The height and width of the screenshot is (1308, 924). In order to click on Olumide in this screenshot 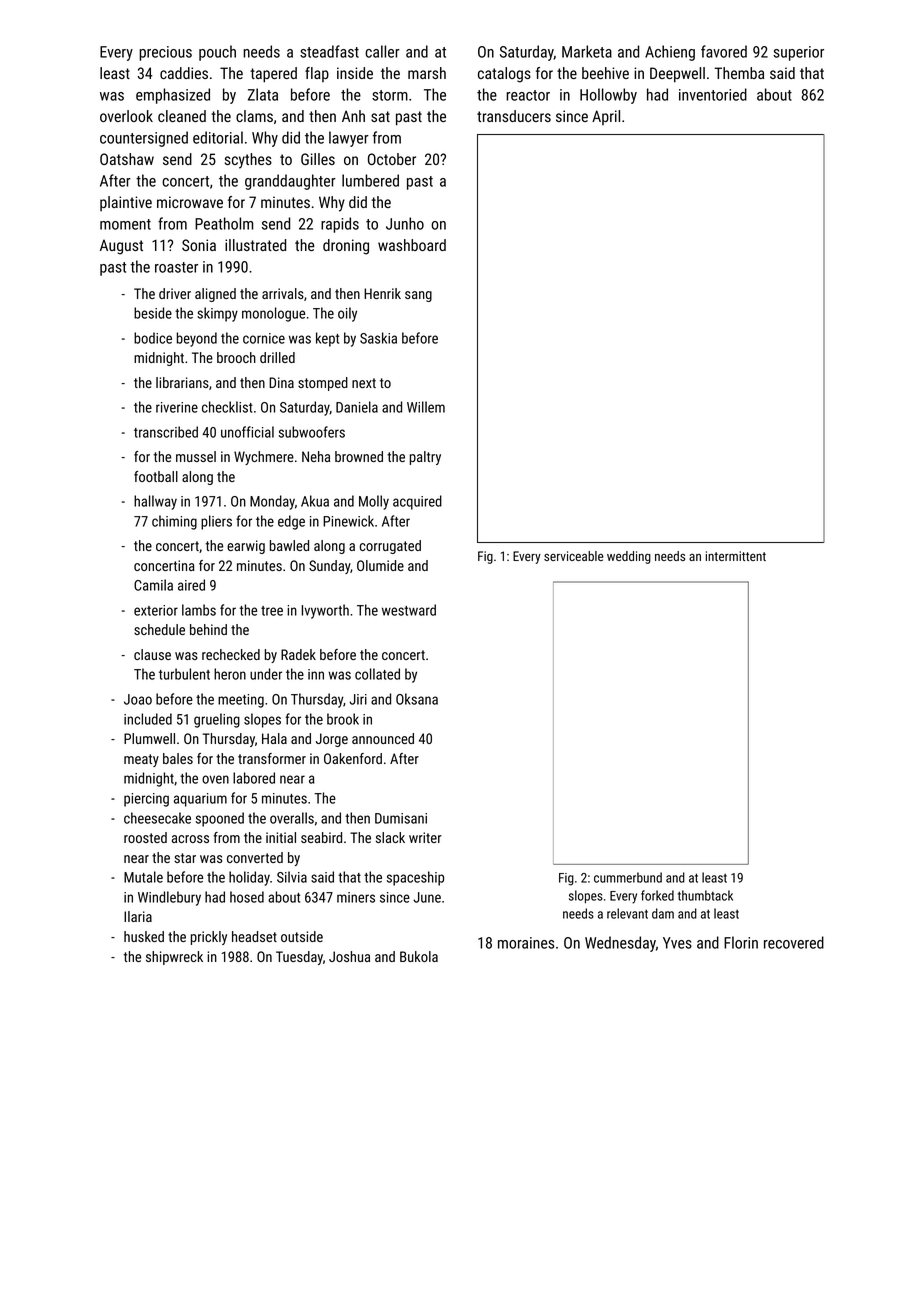, I will do `click(380, 565)`.
